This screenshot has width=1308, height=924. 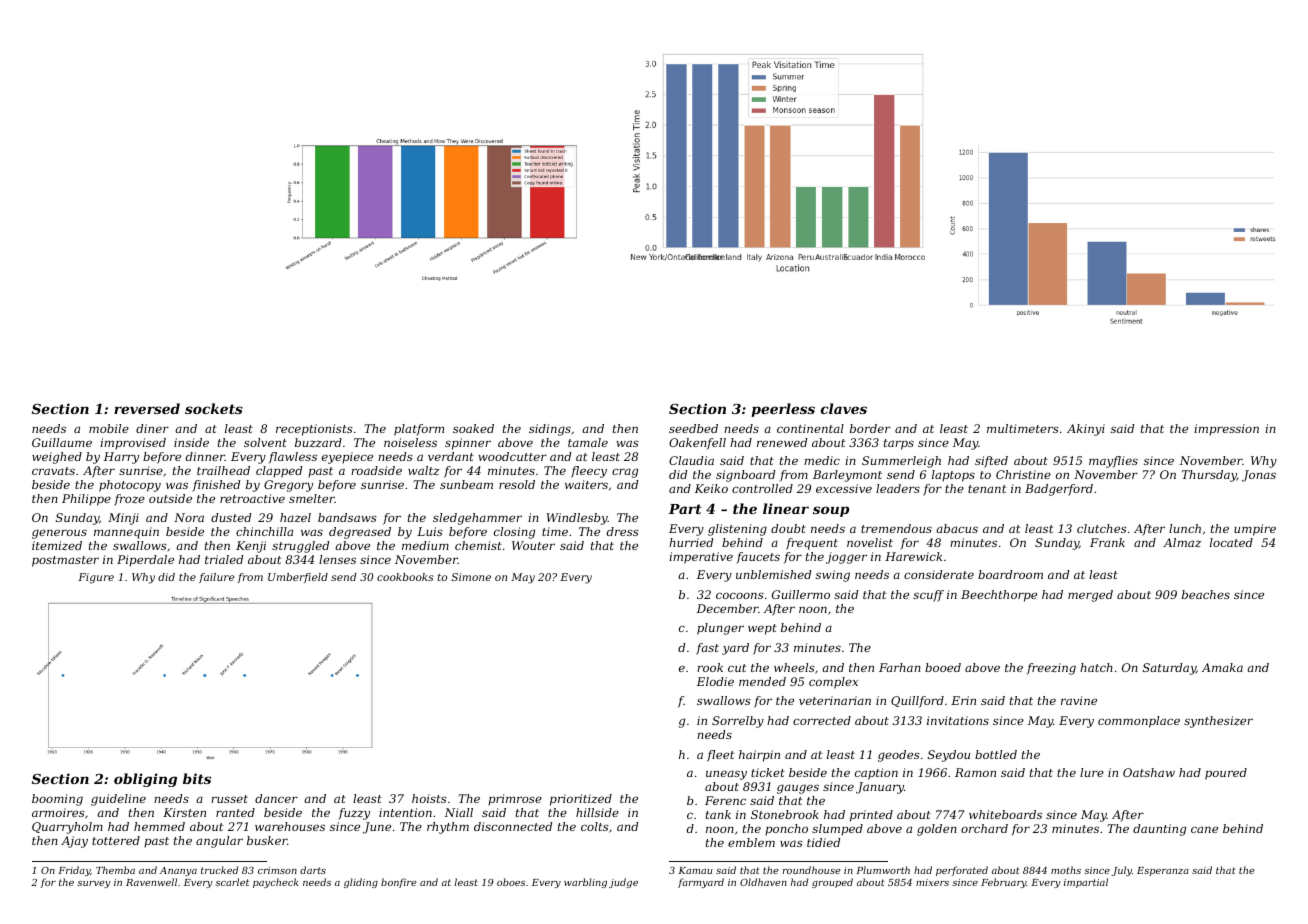 What do you see at coordinates (707, 649) in the screenshot?
I see `fast` at bounding box center [707, 649].
